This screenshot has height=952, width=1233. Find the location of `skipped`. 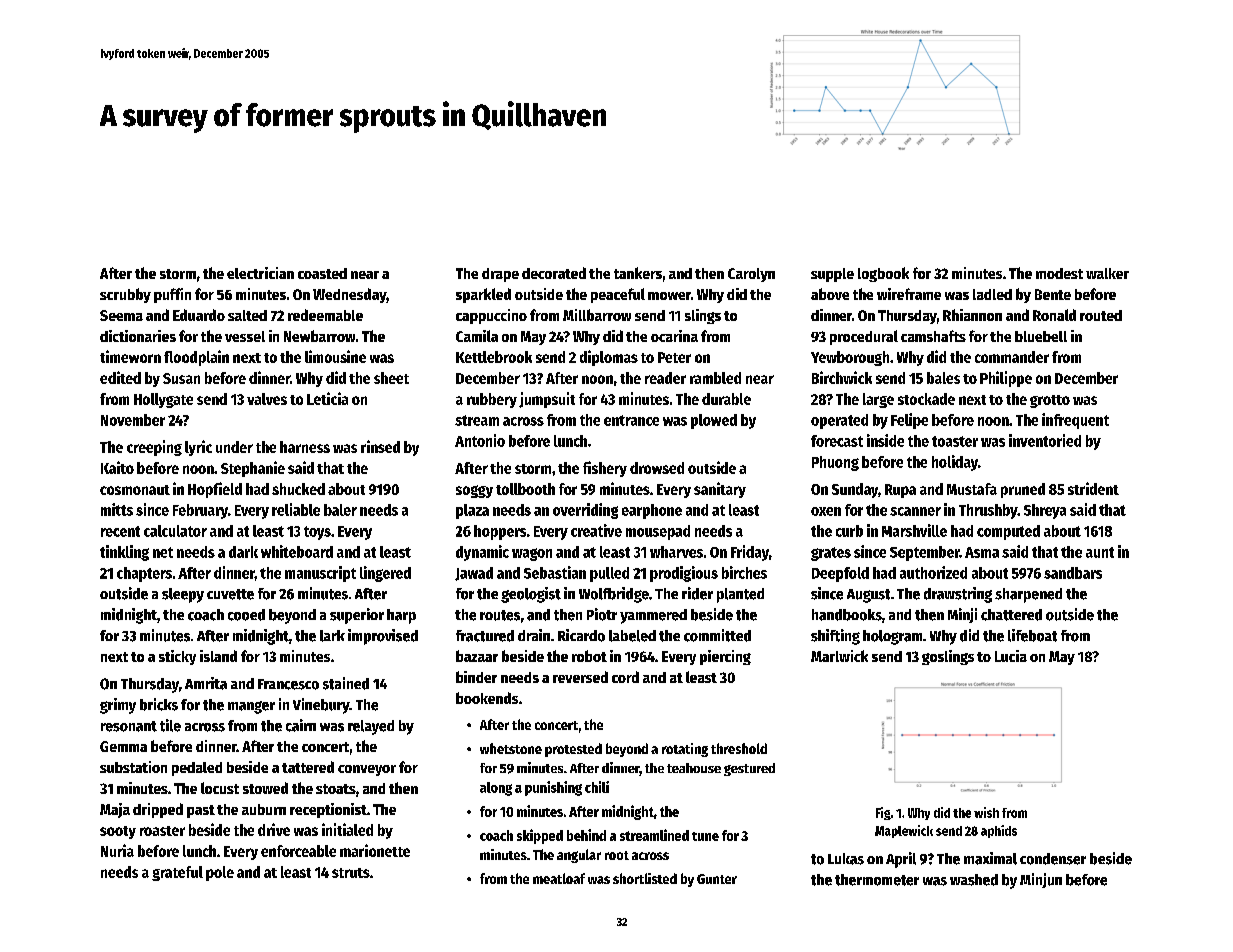

skipped is located at coordinates (540, 836).
